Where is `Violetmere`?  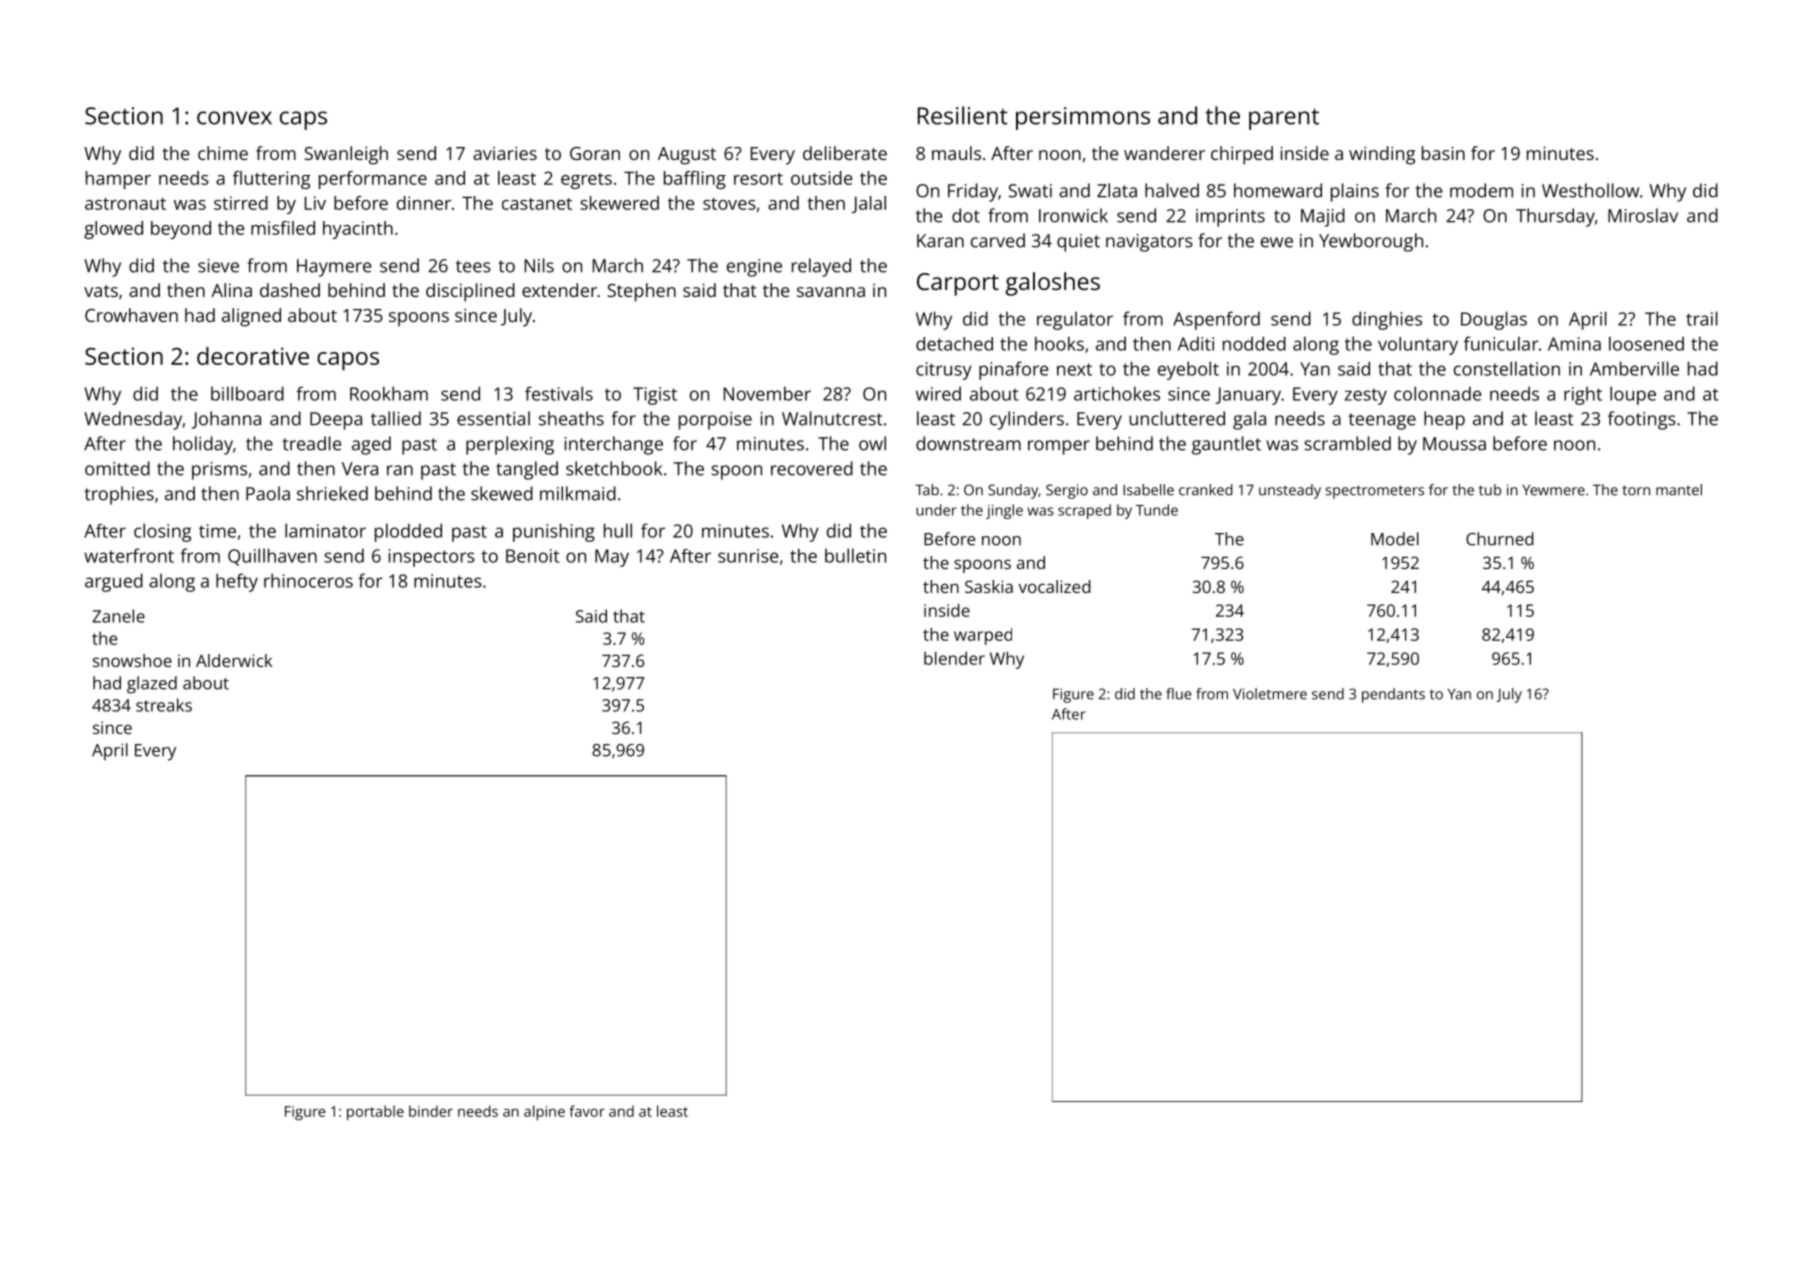
Violetmere is located at coordinates (1270, 694).
